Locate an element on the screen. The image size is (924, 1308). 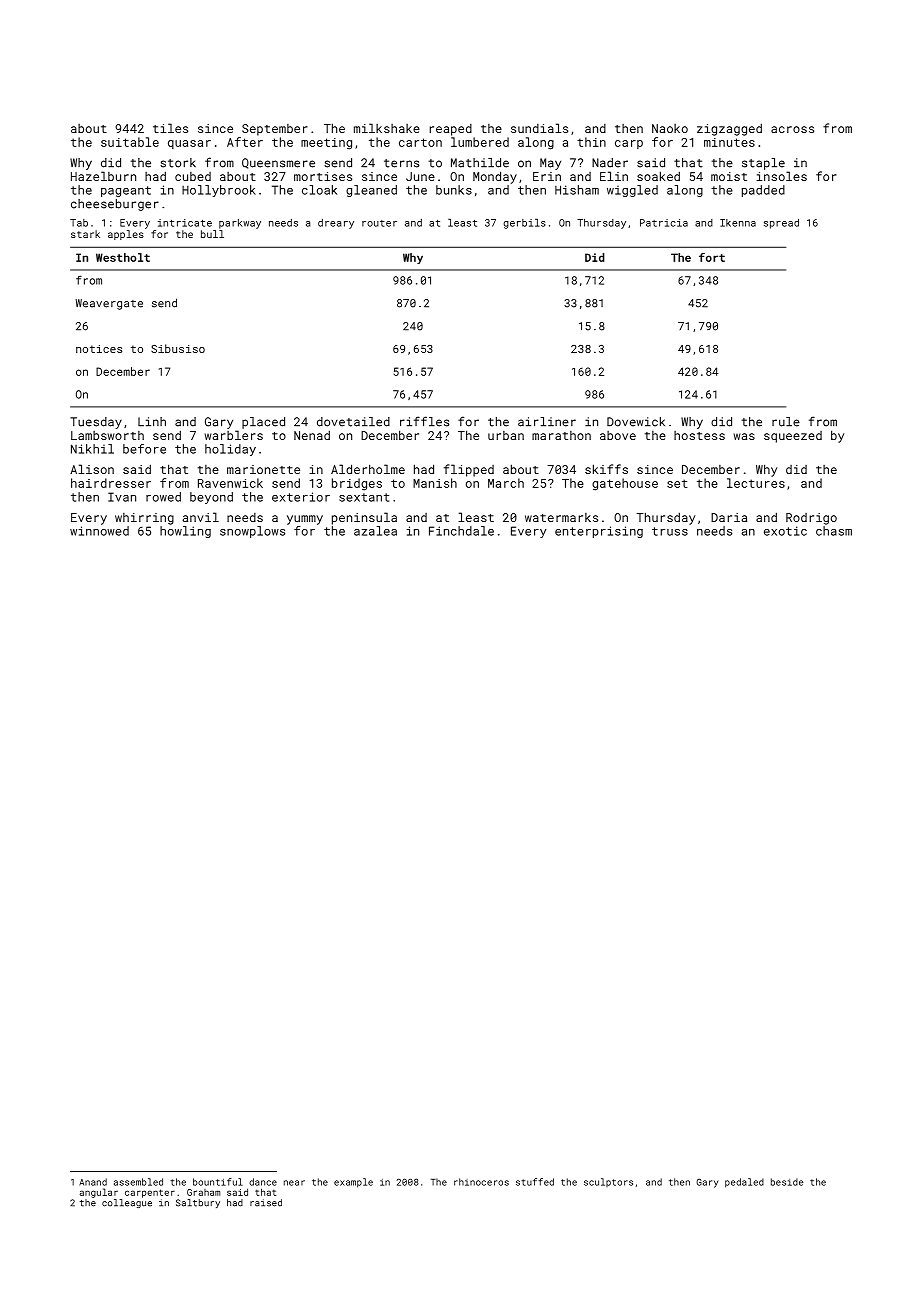
truss is located at coordinates (670, 531).
